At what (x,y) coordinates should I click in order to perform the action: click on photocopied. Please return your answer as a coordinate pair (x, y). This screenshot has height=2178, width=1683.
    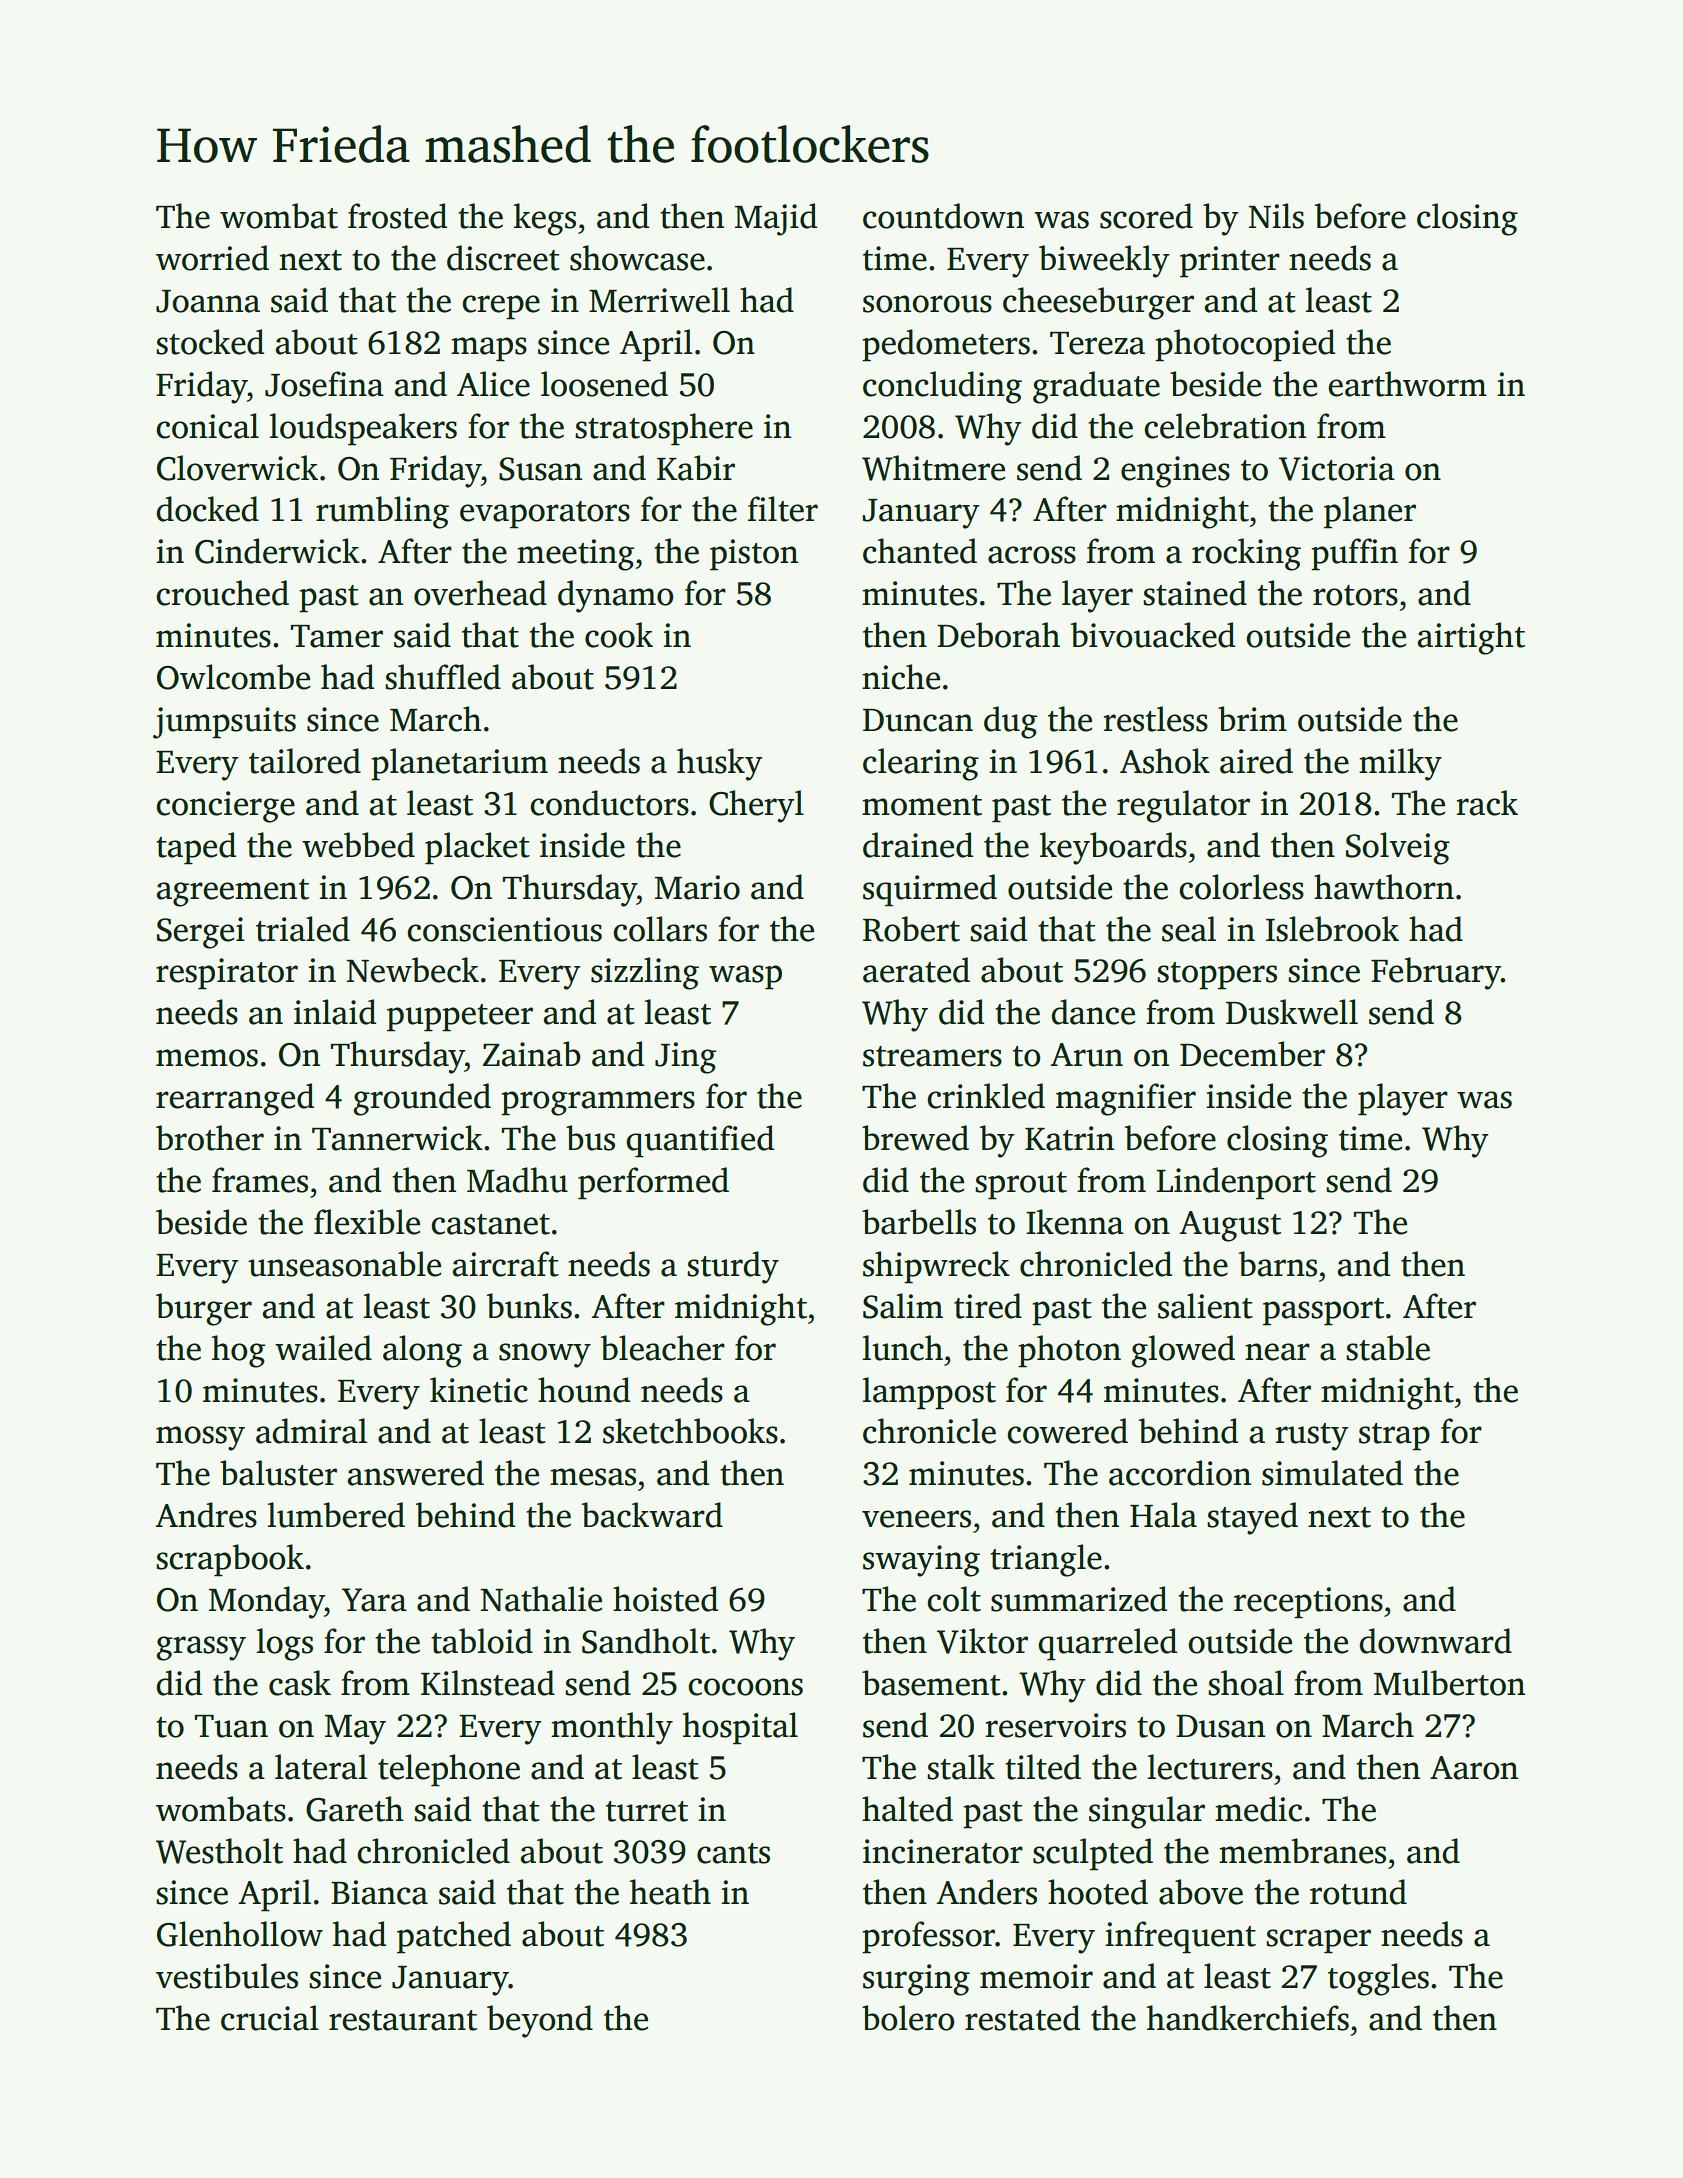
    Looking at the image, I should click on (1245, 345).
